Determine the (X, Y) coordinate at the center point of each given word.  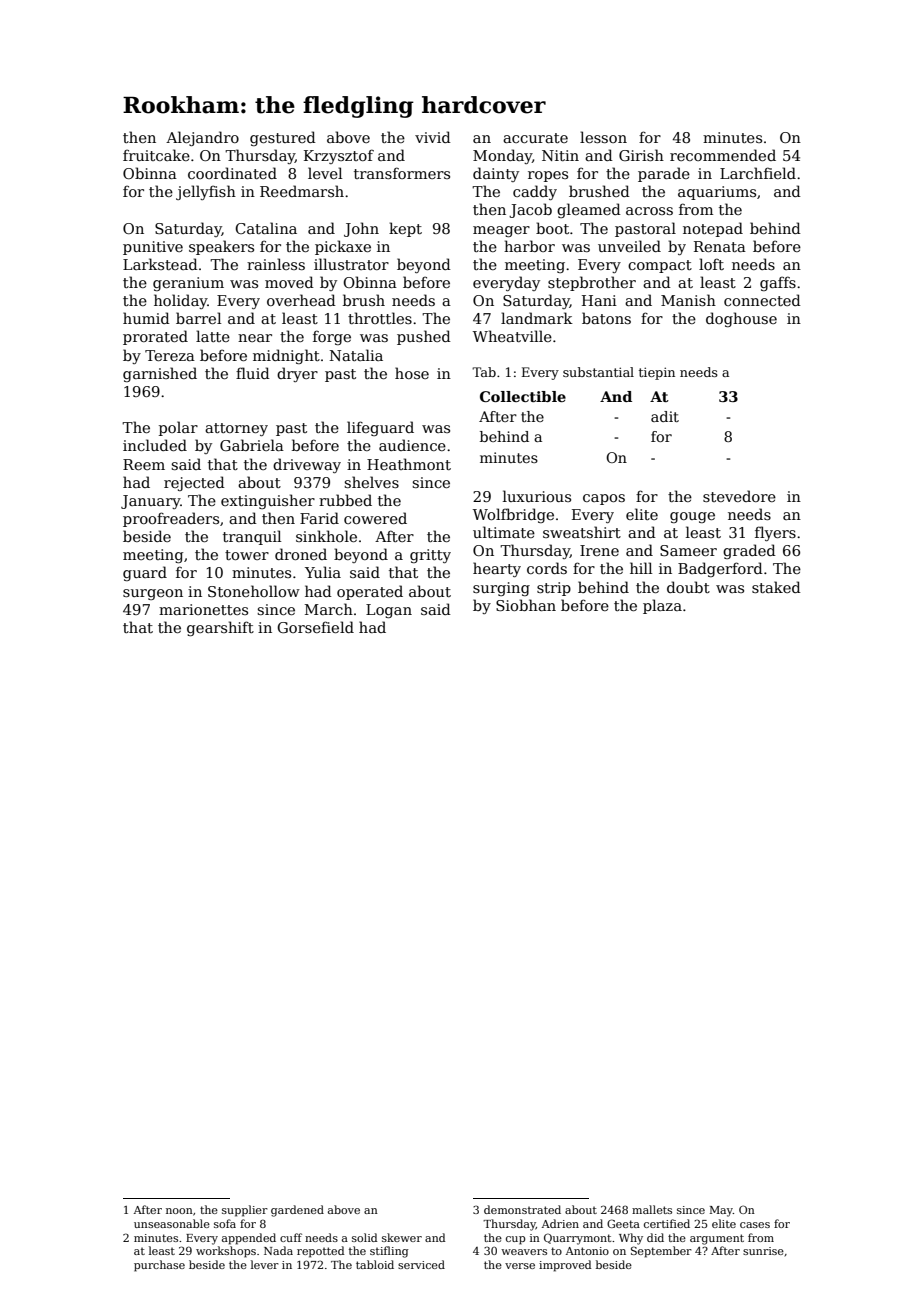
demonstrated (522, 1209)
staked (776, 587)
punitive (153, 248)
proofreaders (171, 519)
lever (265, 1264)
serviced (421, 1264)
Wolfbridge (513, 515)
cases (755, 1225)
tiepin (657, 373)
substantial (598, 372)
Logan (389, 611)
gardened (297, 1211)
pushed (424, 337)
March (329, 609)
